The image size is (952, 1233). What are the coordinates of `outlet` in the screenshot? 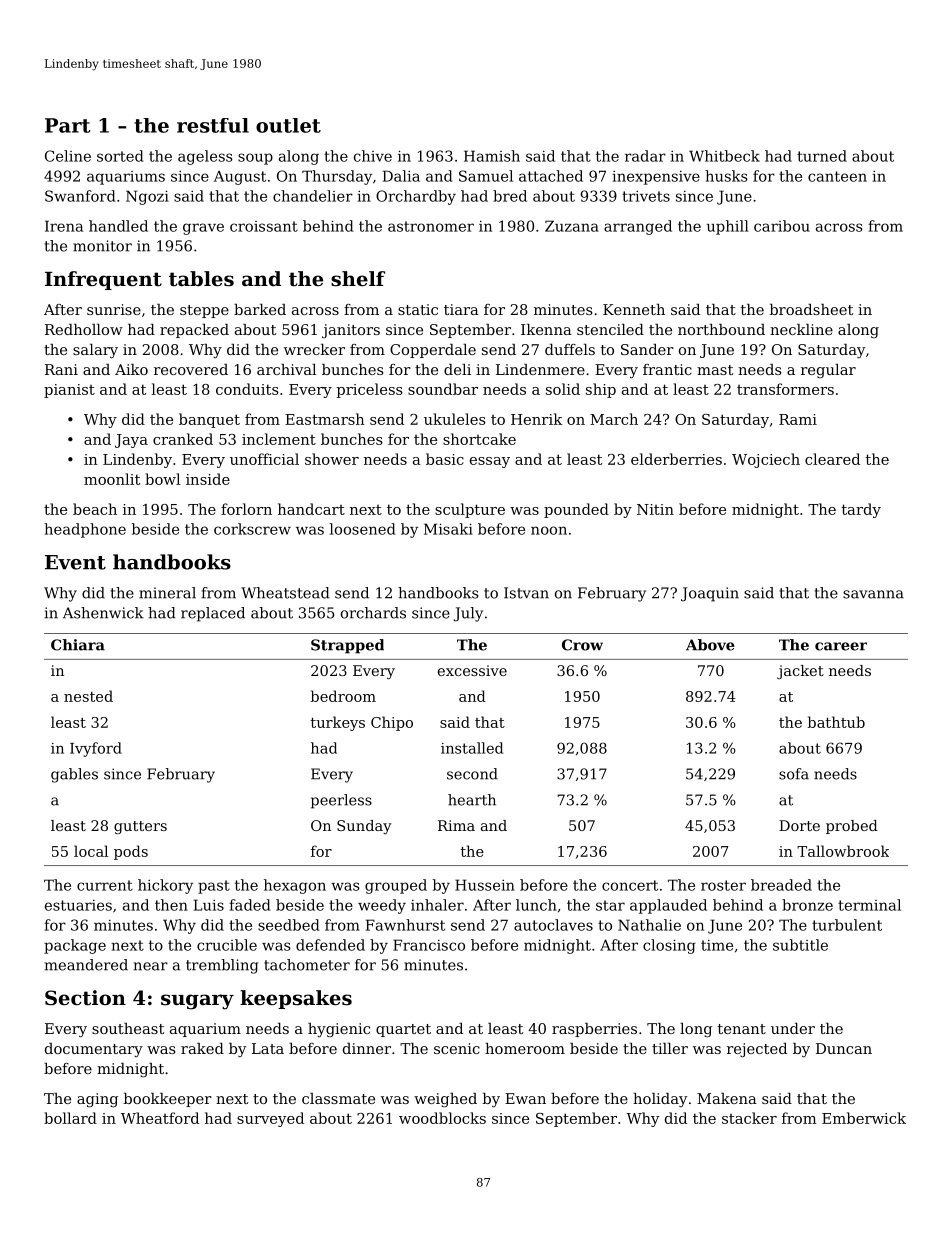 It's located at (288, 125).
